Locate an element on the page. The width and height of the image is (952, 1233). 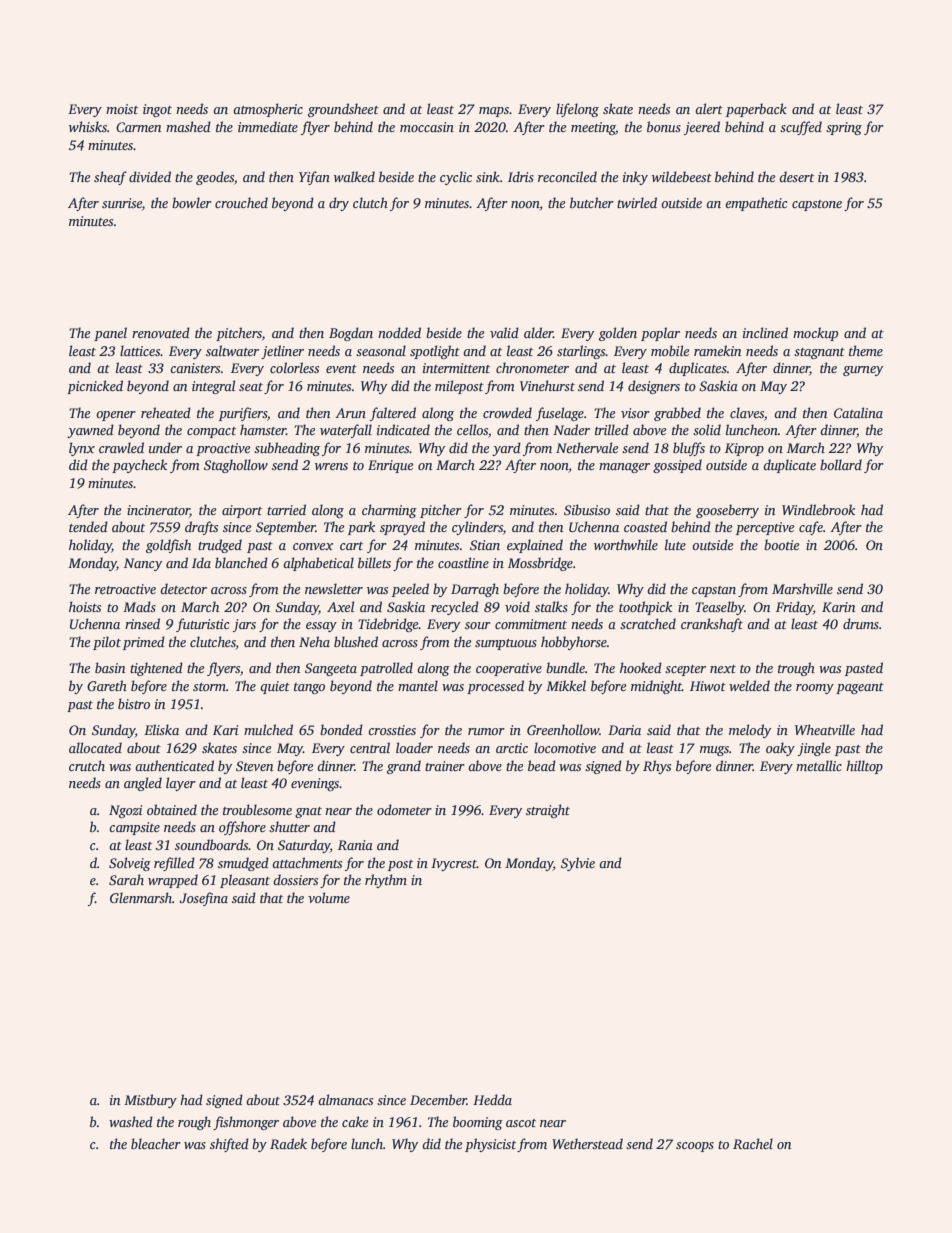
claves is located at coordinates (747, 412).
